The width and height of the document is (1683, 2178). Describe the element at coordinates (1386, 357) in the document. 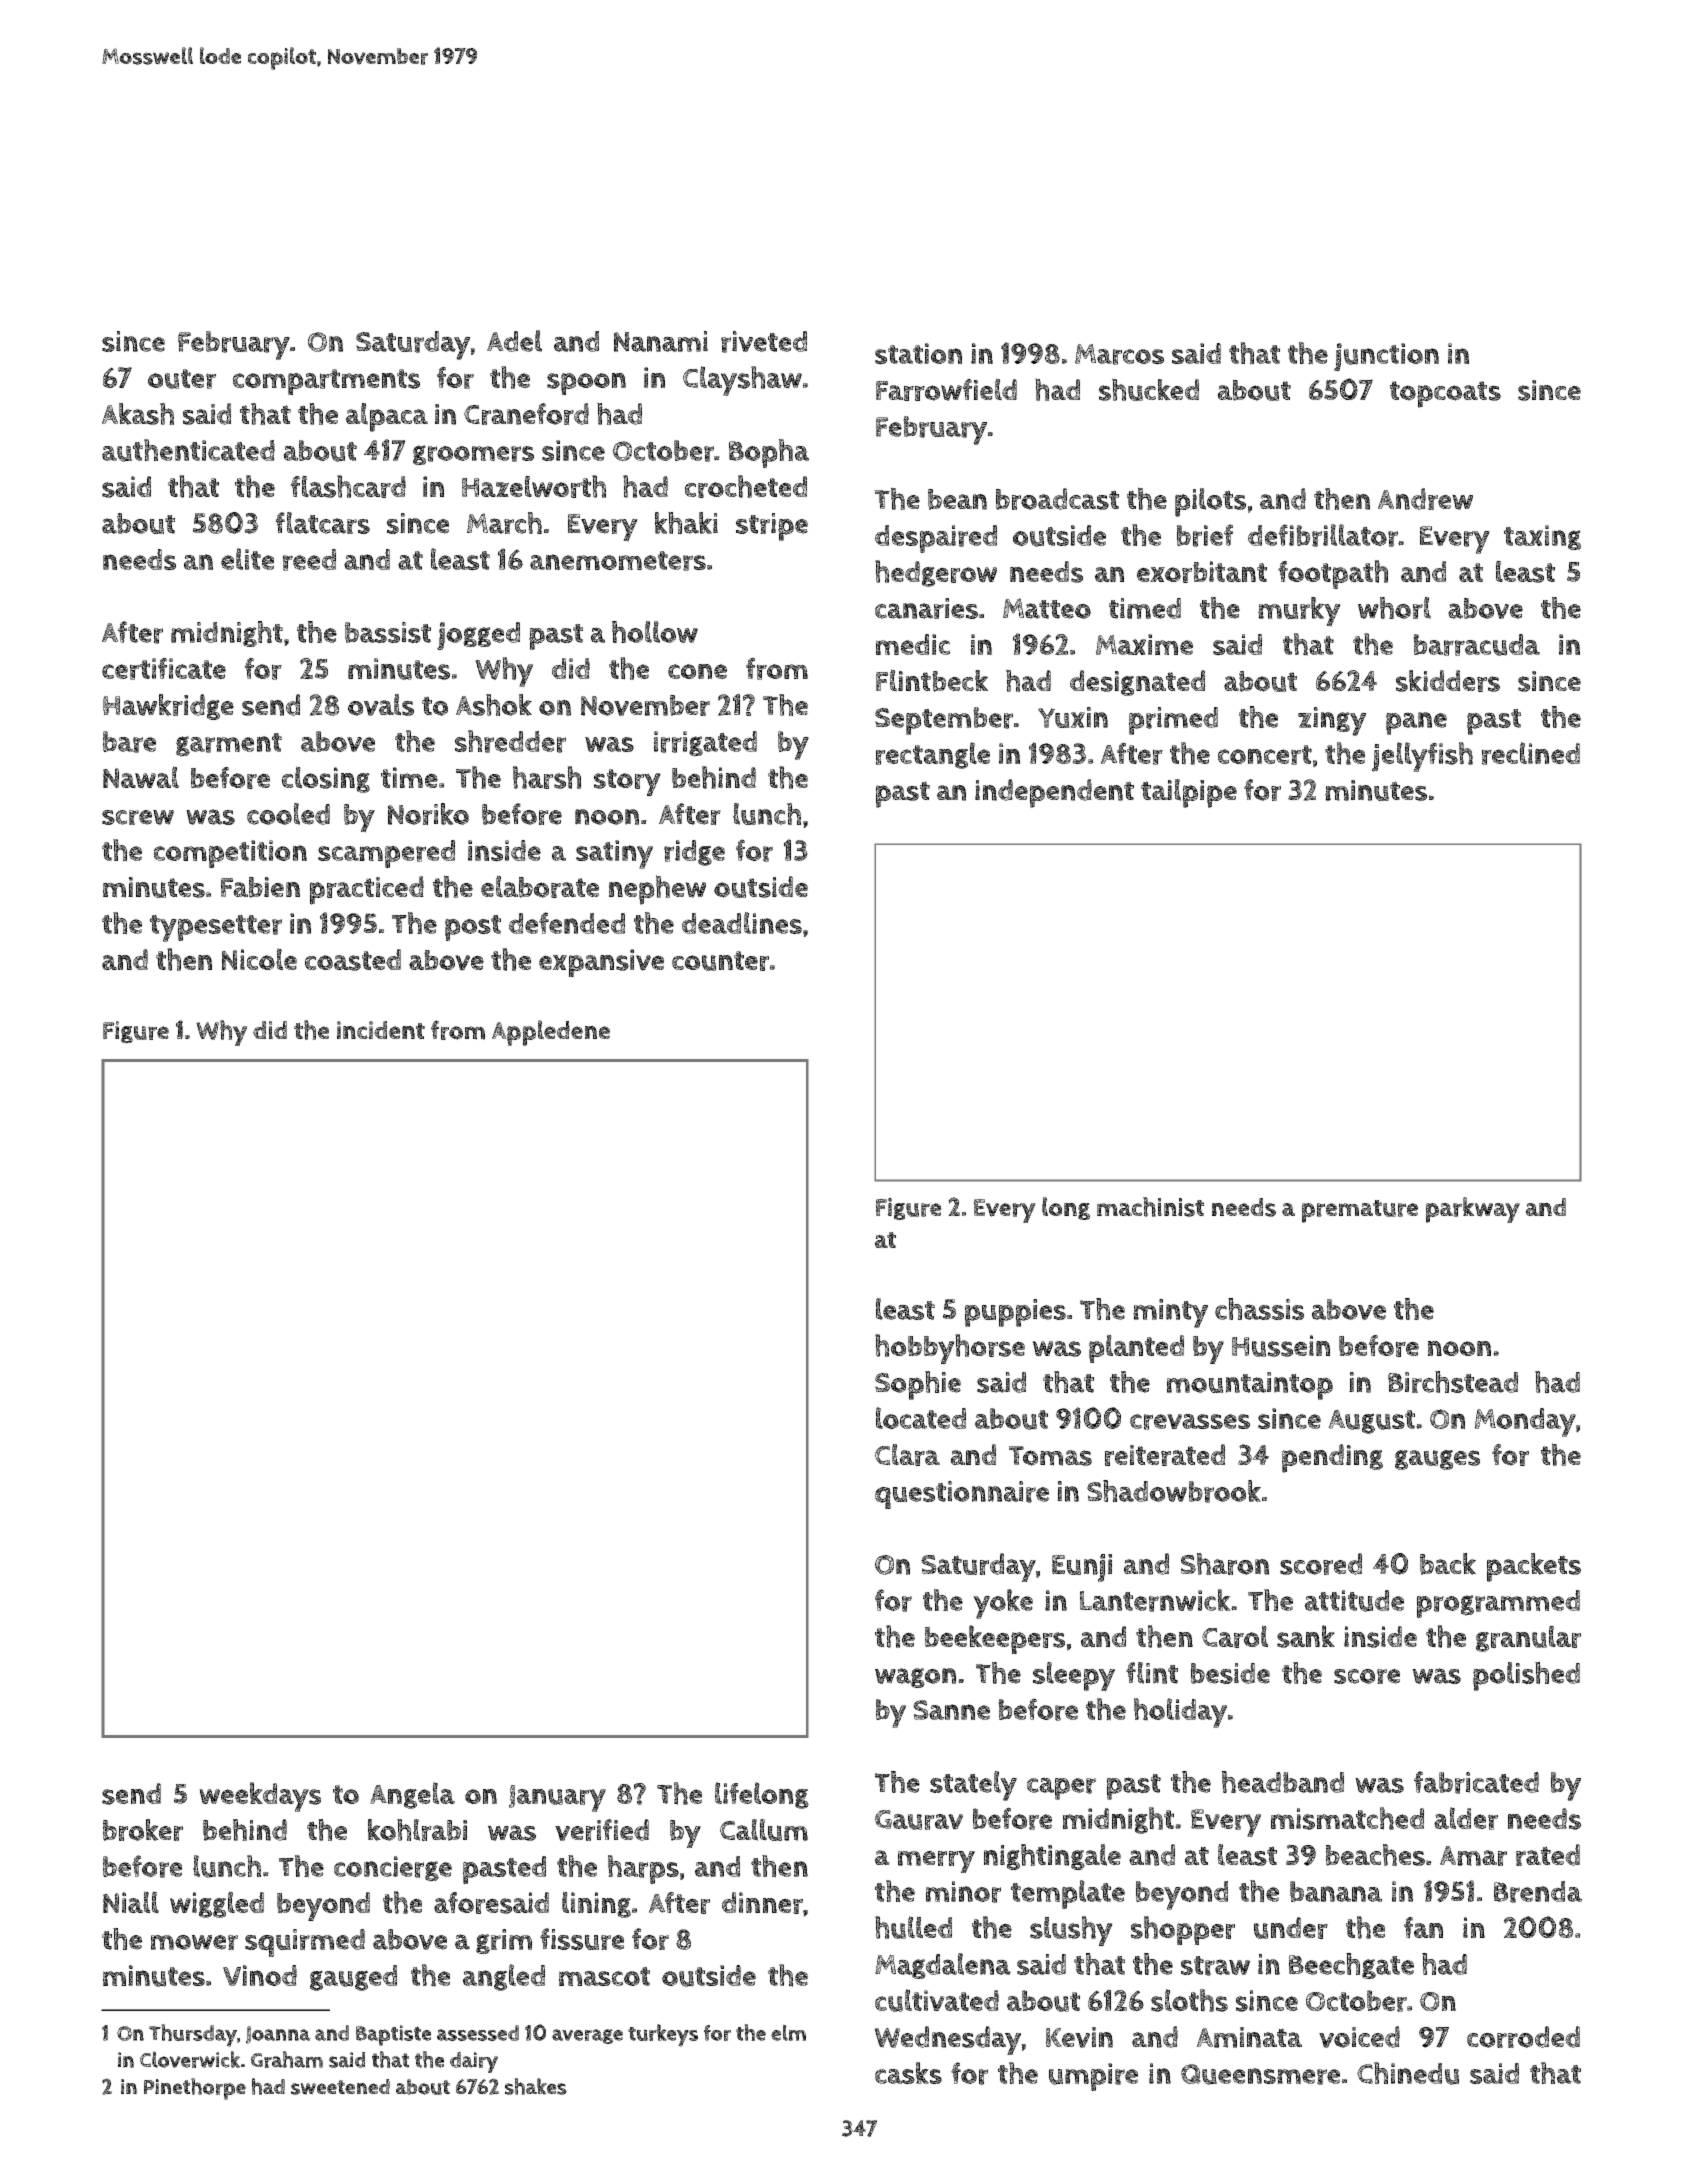

I see `junction` at that location.
